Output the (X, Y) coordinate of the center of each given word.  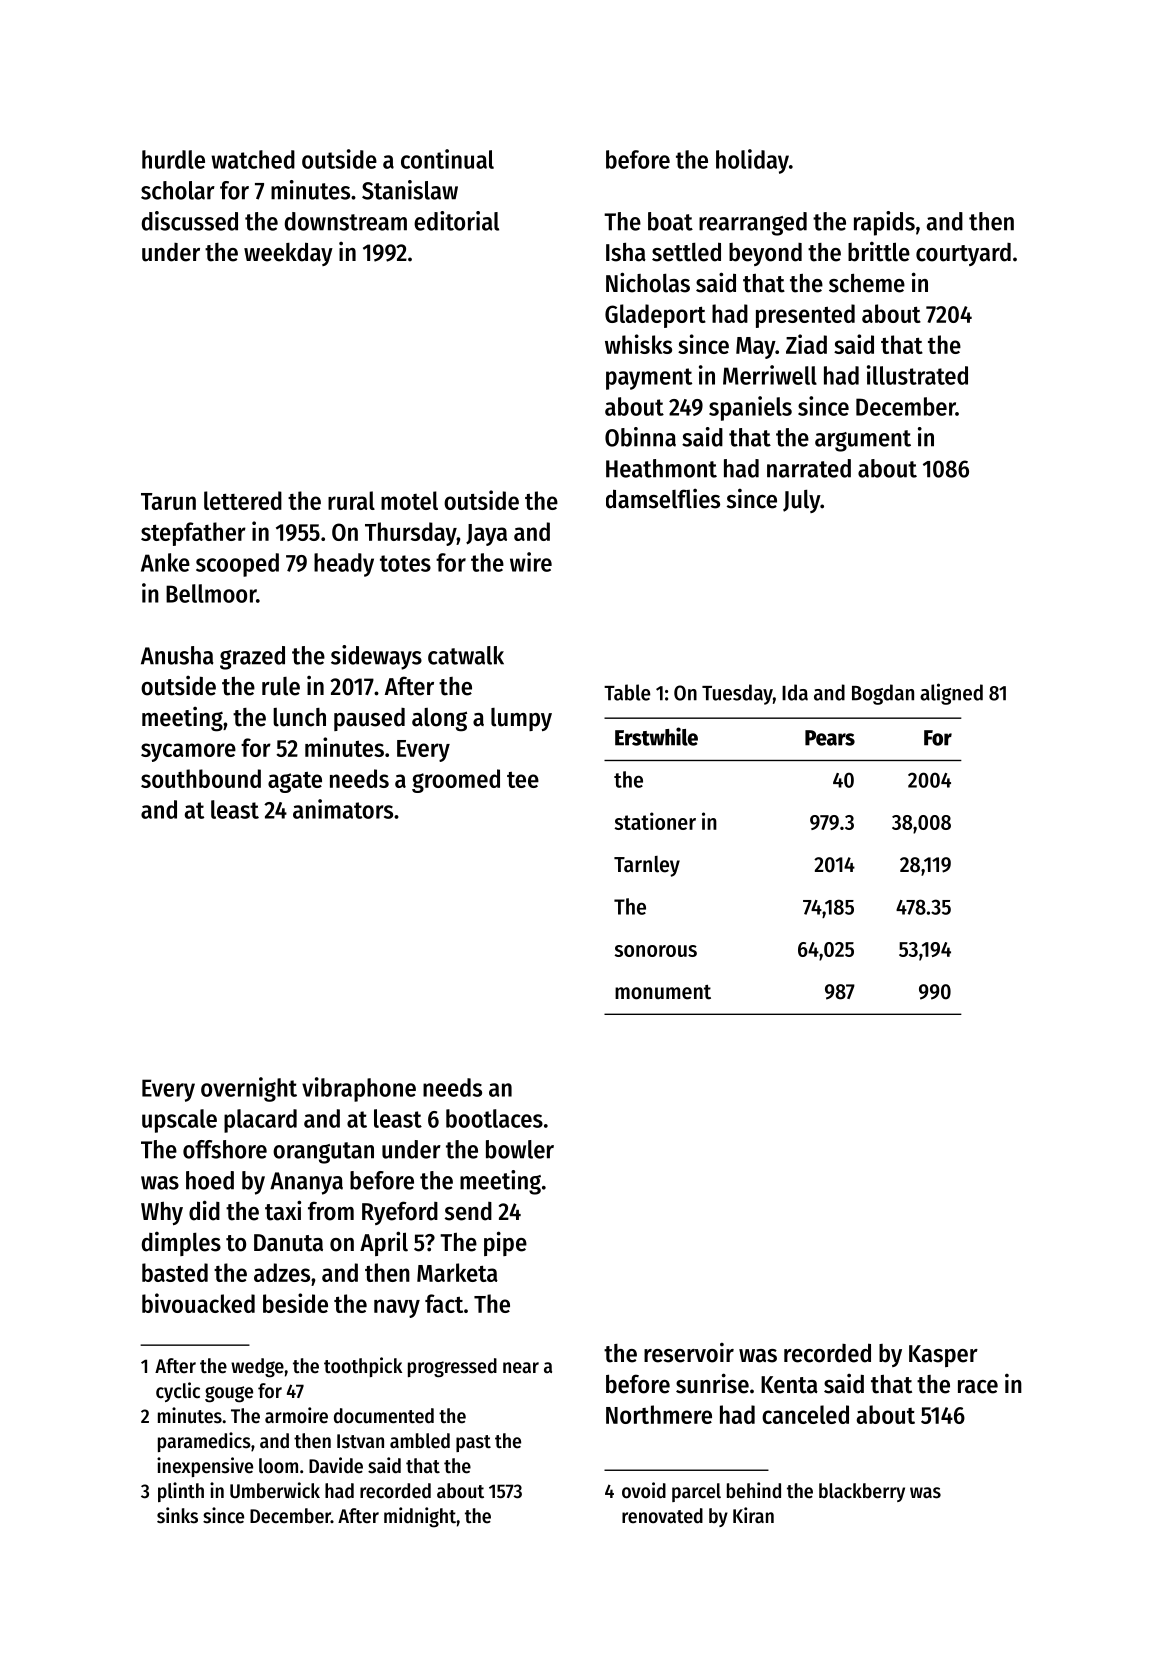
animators (343, 809)
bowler (520, 1149)
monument (663, 992)
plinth (181, 1492)
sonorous (656, 951)
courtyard (963, 254)
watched (253, 159)
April (384, 1243)
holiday (752, 161)
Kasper (943, 1356)
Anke (165, 562)
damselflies (663, 498)
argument (863, 441)
